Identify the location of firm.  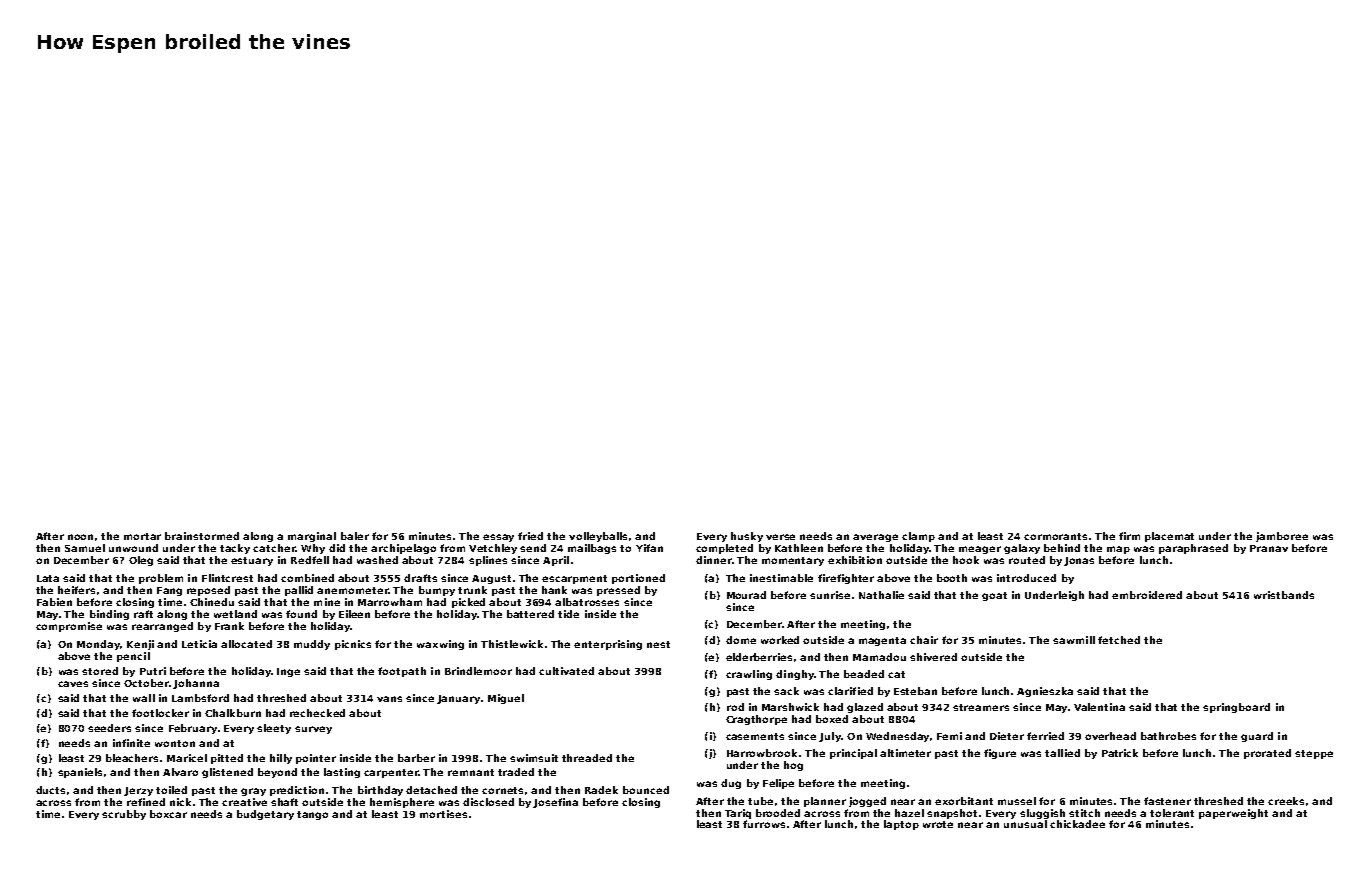
(1129, 536).
